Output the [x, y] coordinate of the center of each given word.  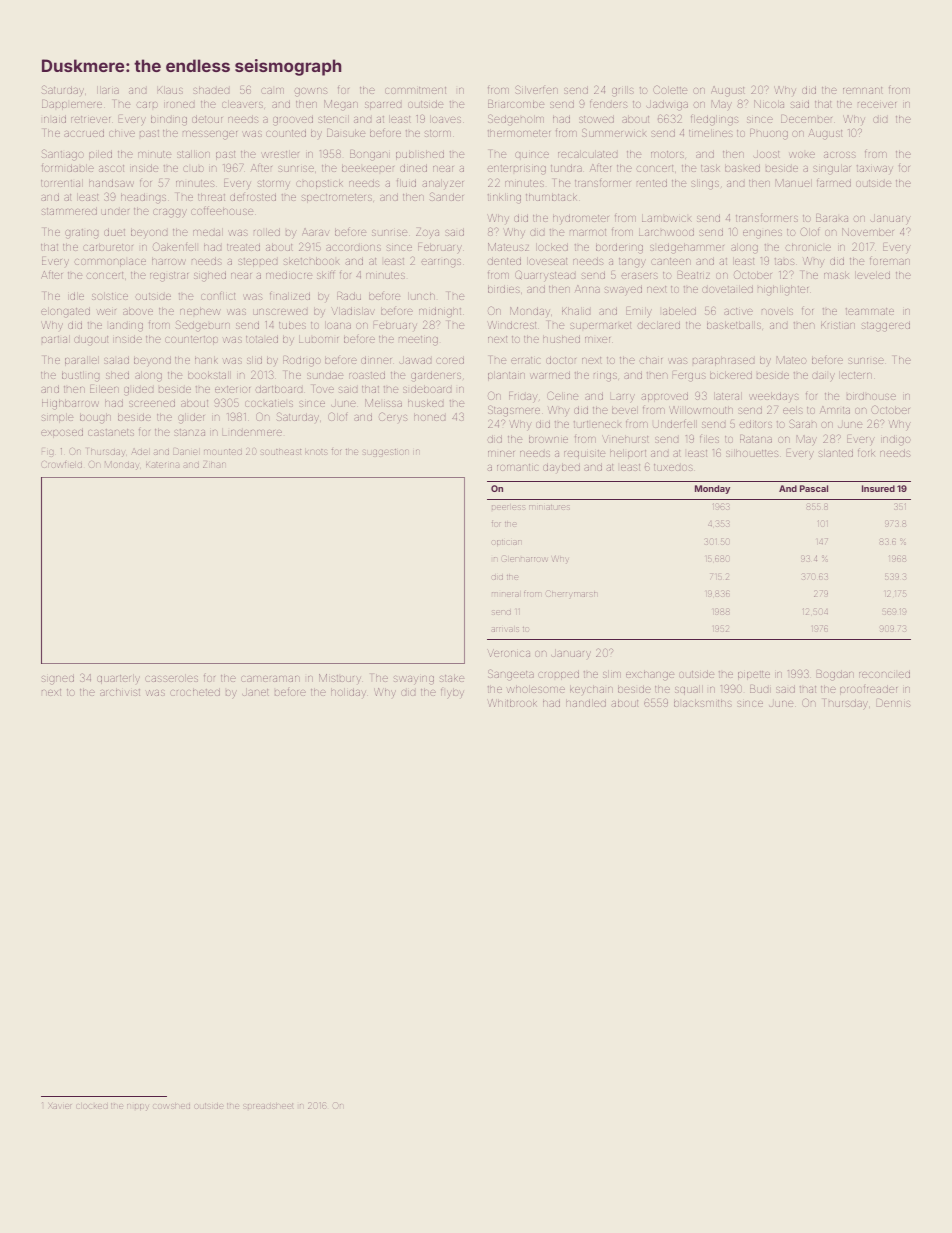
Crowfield [62, 464]
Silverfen [536, 89]
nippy [137, 1107]
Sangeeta [511, 675]
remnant [863, 90]
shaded [211, 90]
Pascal [814, 488]
